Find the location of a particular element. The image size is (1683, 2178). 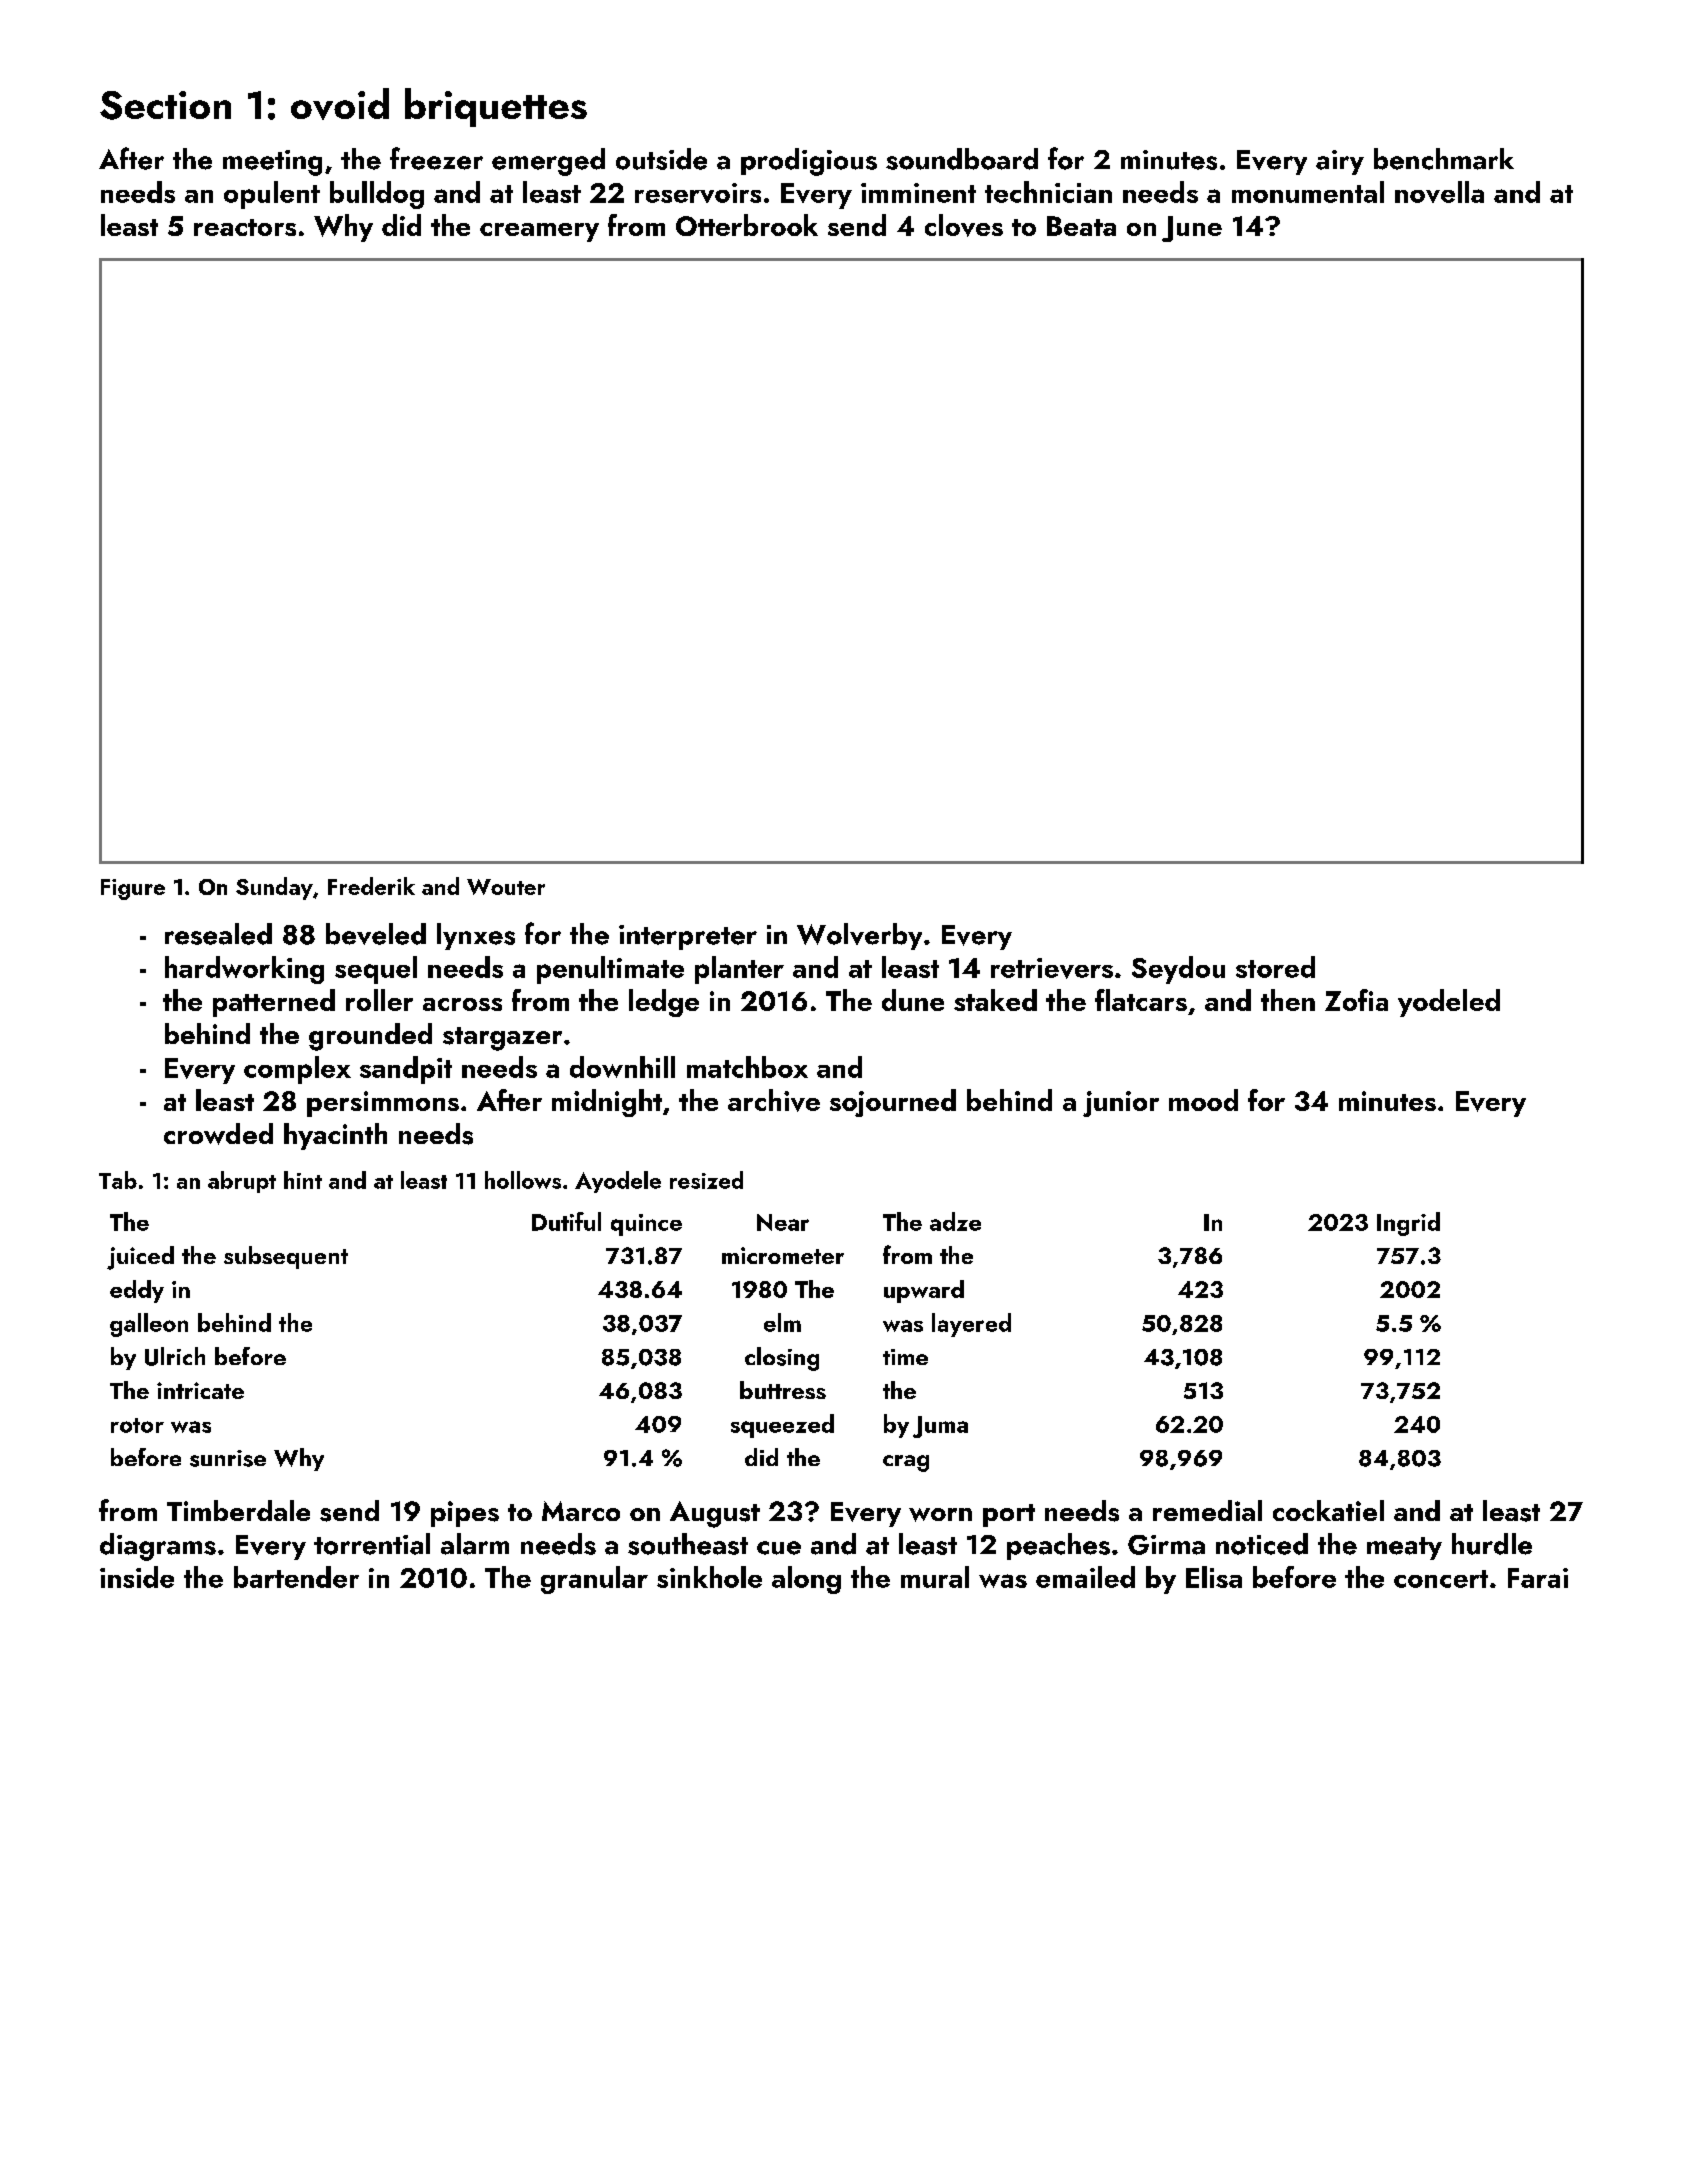

sinkhole is located at coordinates (709, 1577).
